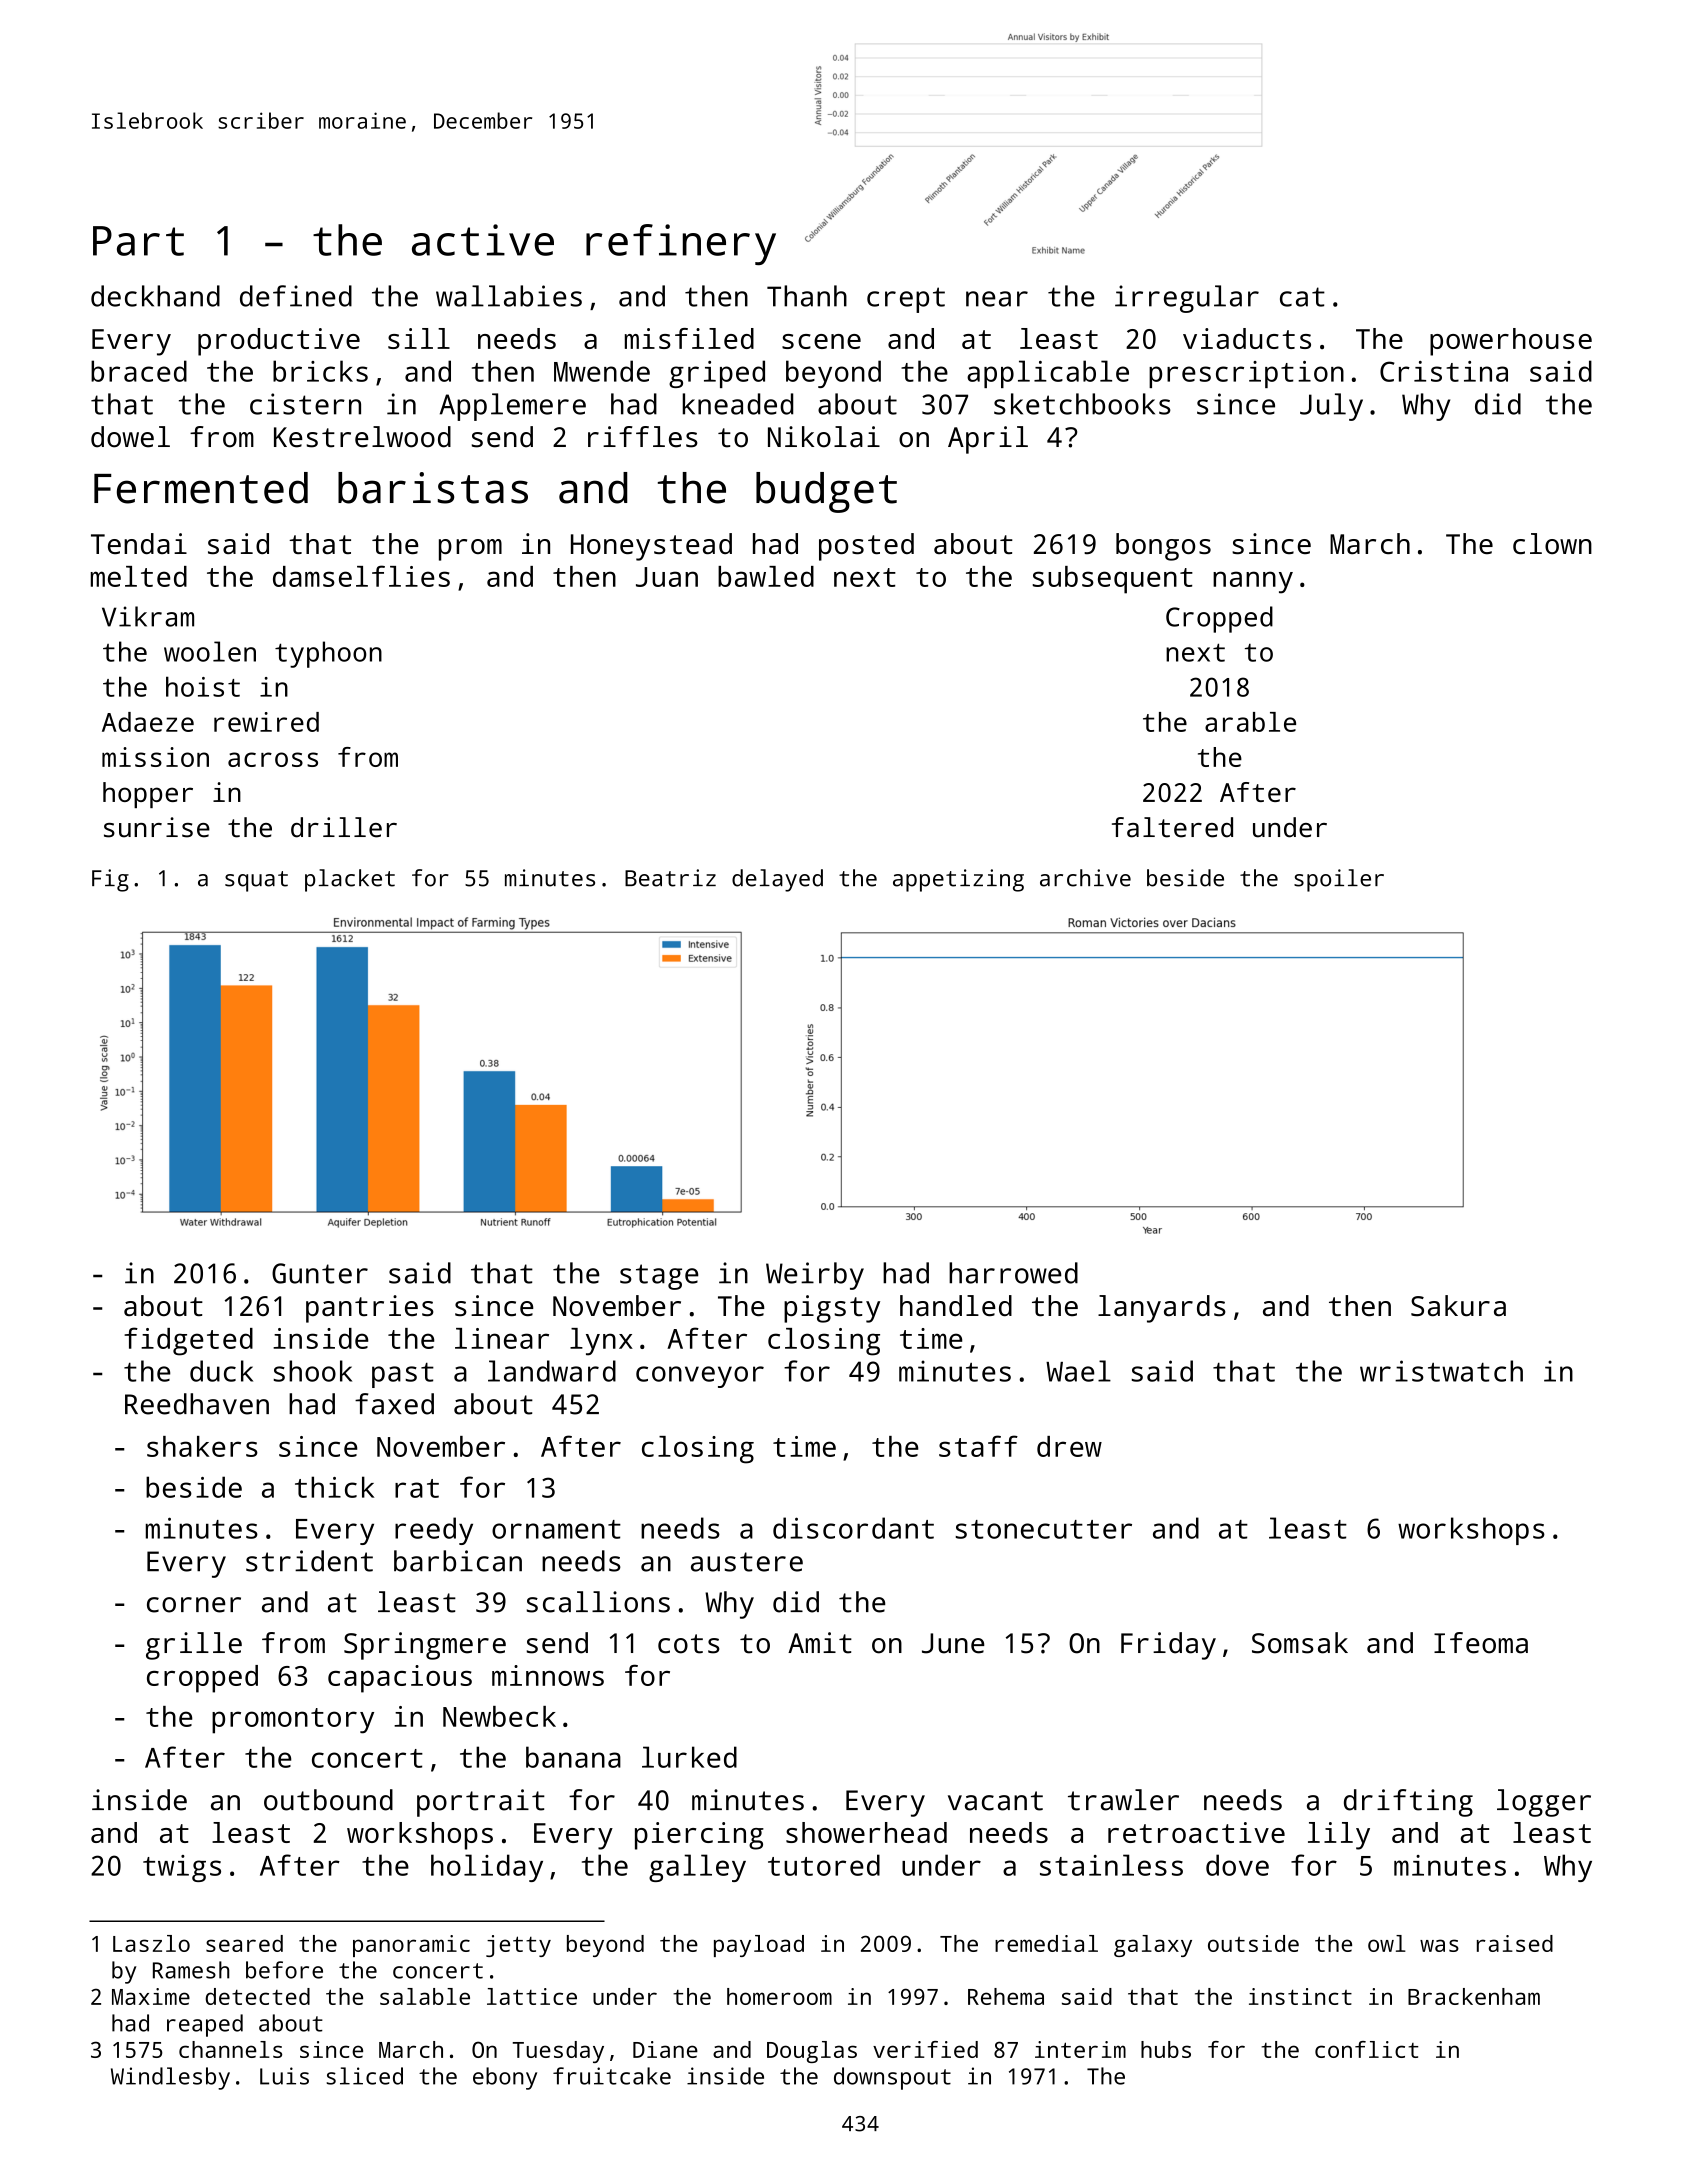  Describe the element at coordinates (1444, 371) in the screenshot. I see `Cristina` at that location.
